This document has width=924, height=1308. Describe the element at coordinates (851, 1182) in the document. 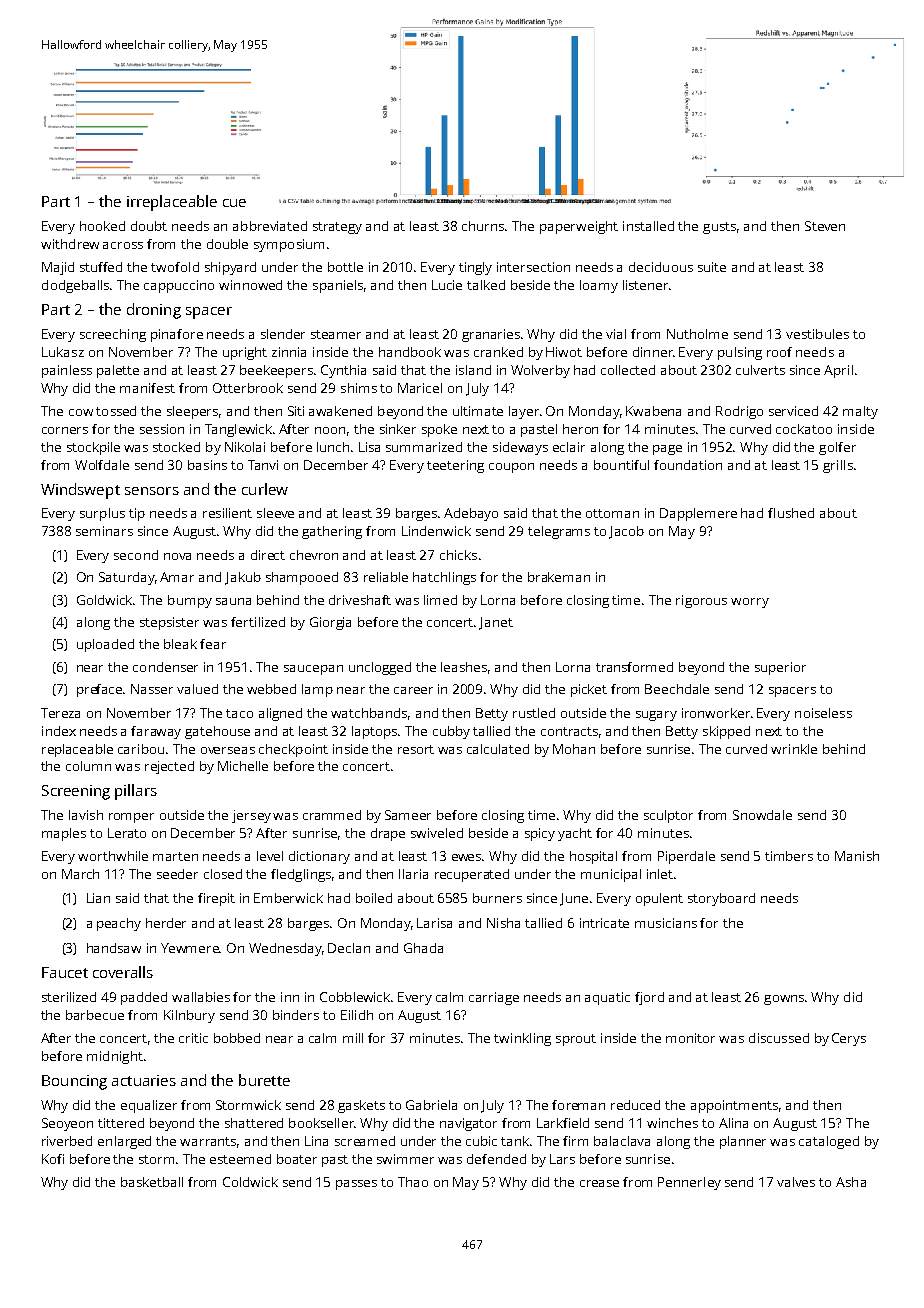

I see `Asha` at that location.
